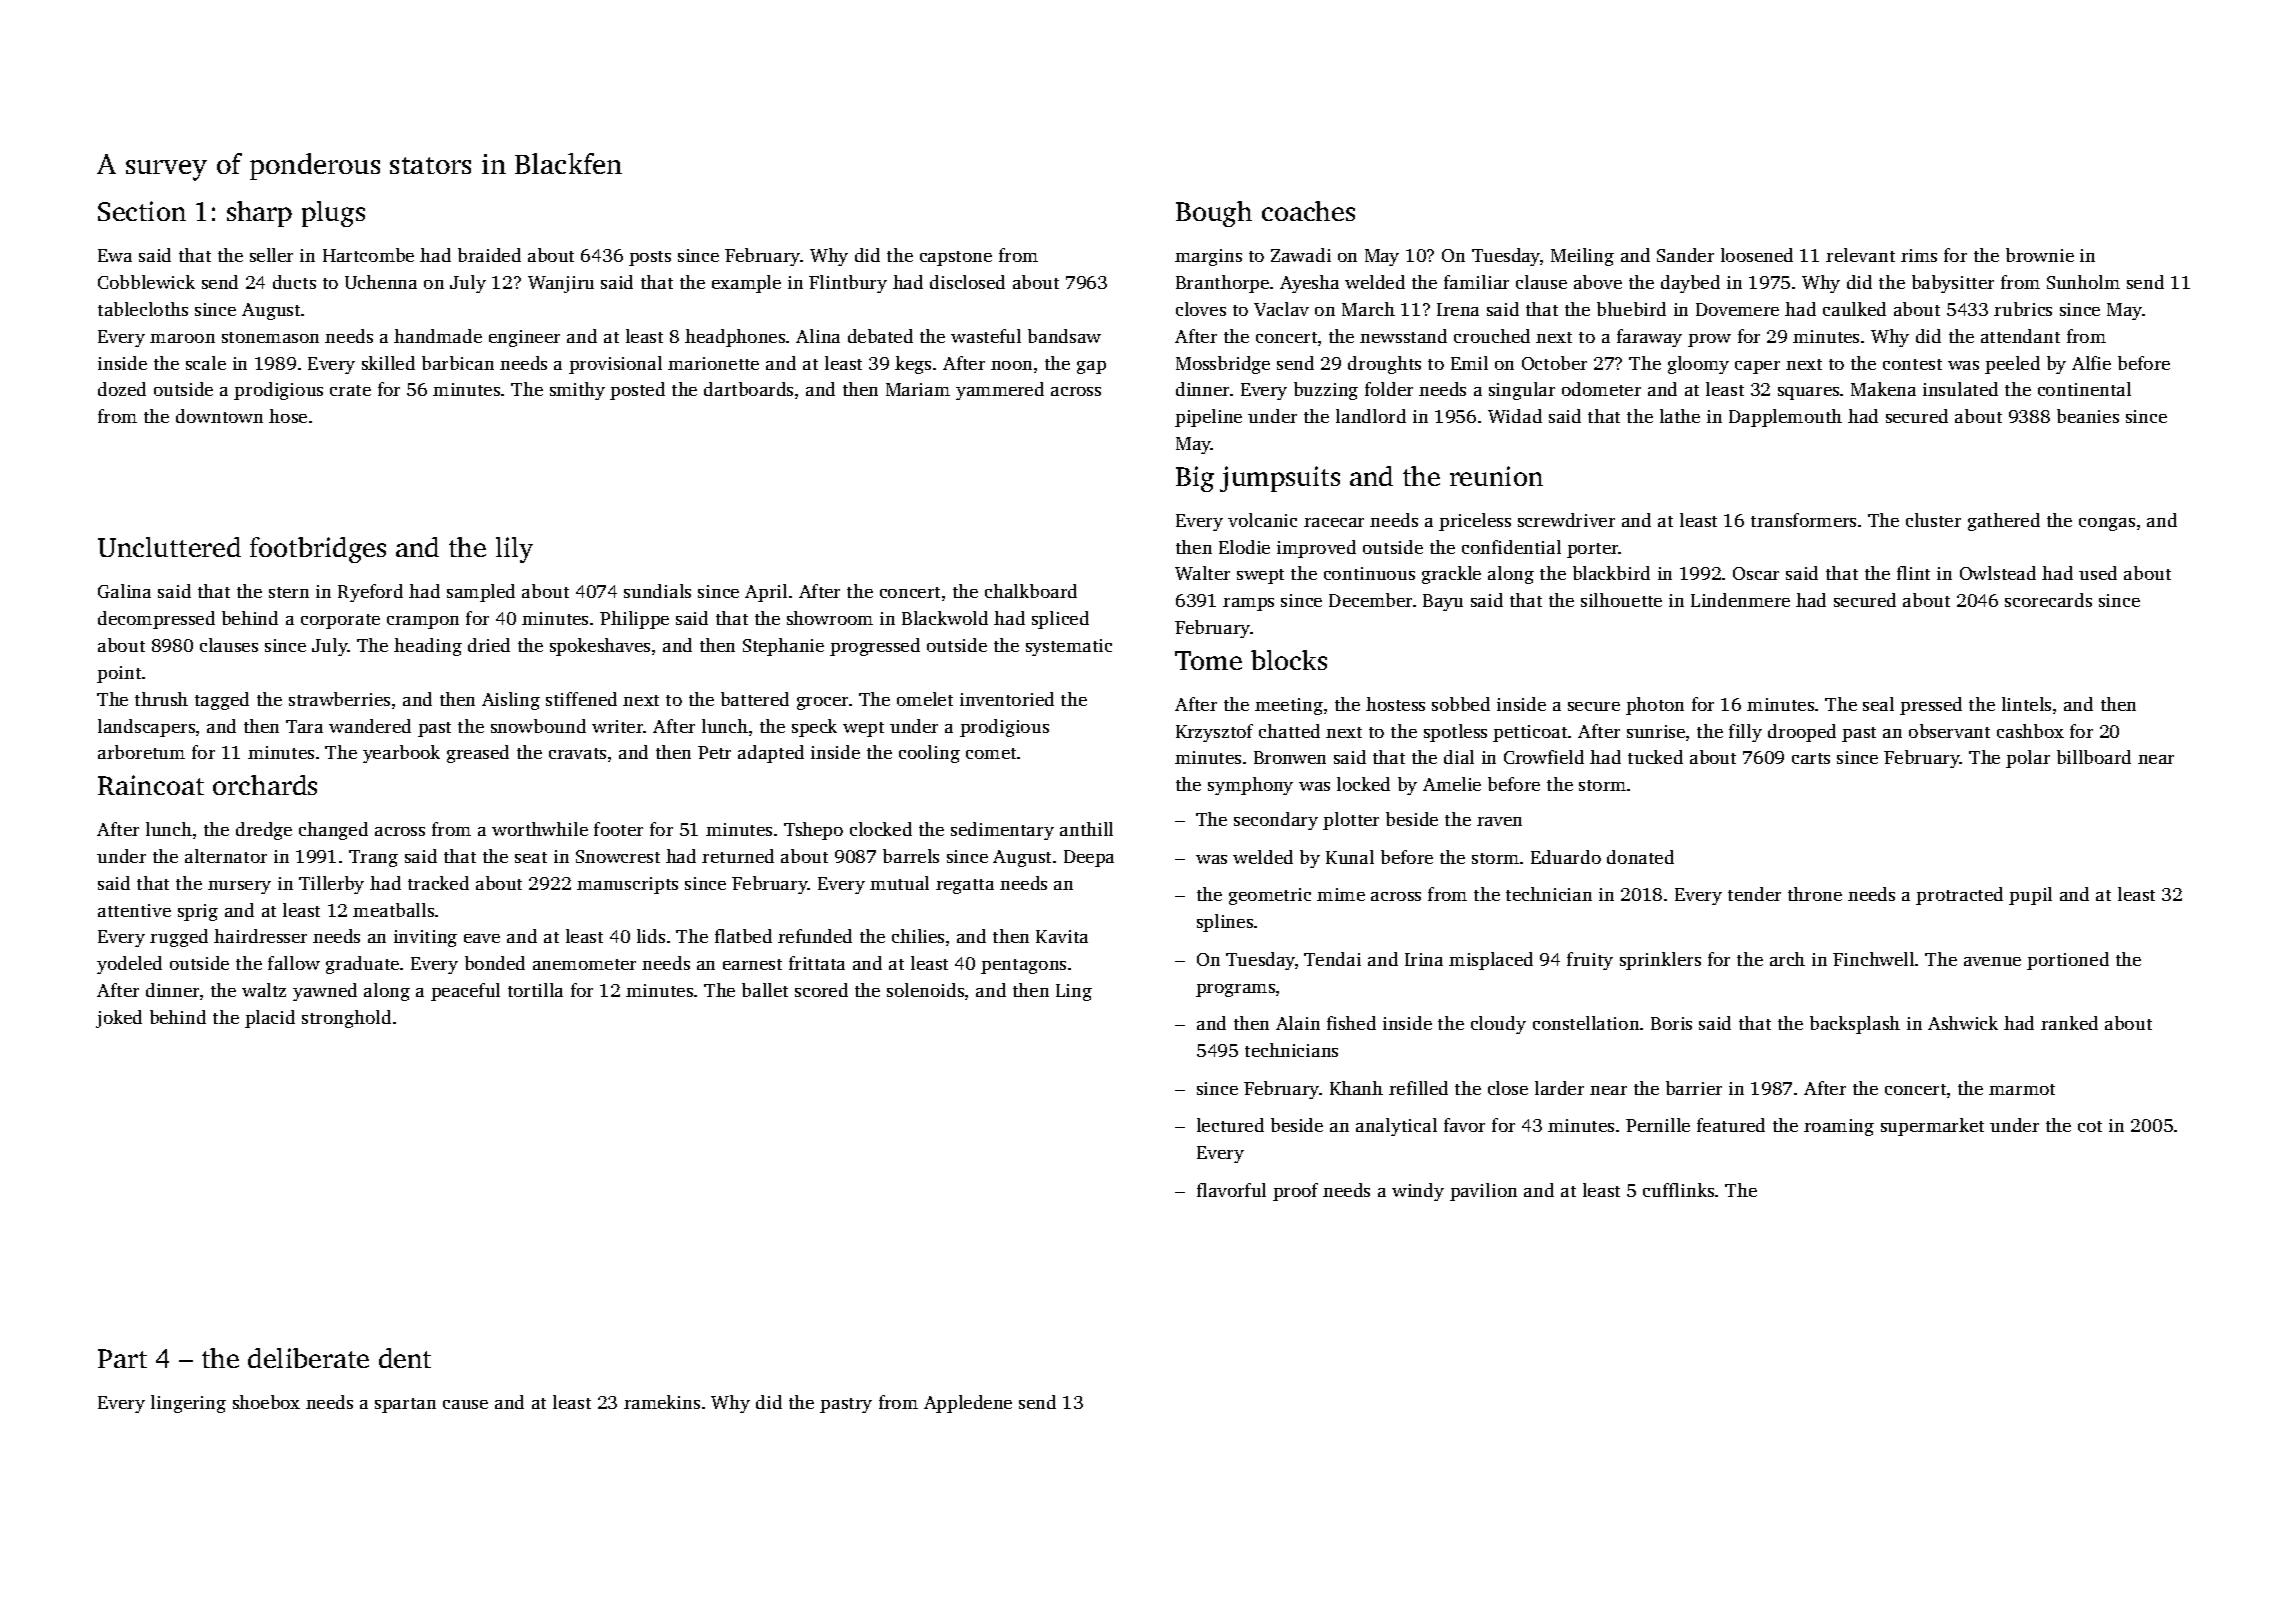  I want to click on shoebox, so click(266, 1402).
